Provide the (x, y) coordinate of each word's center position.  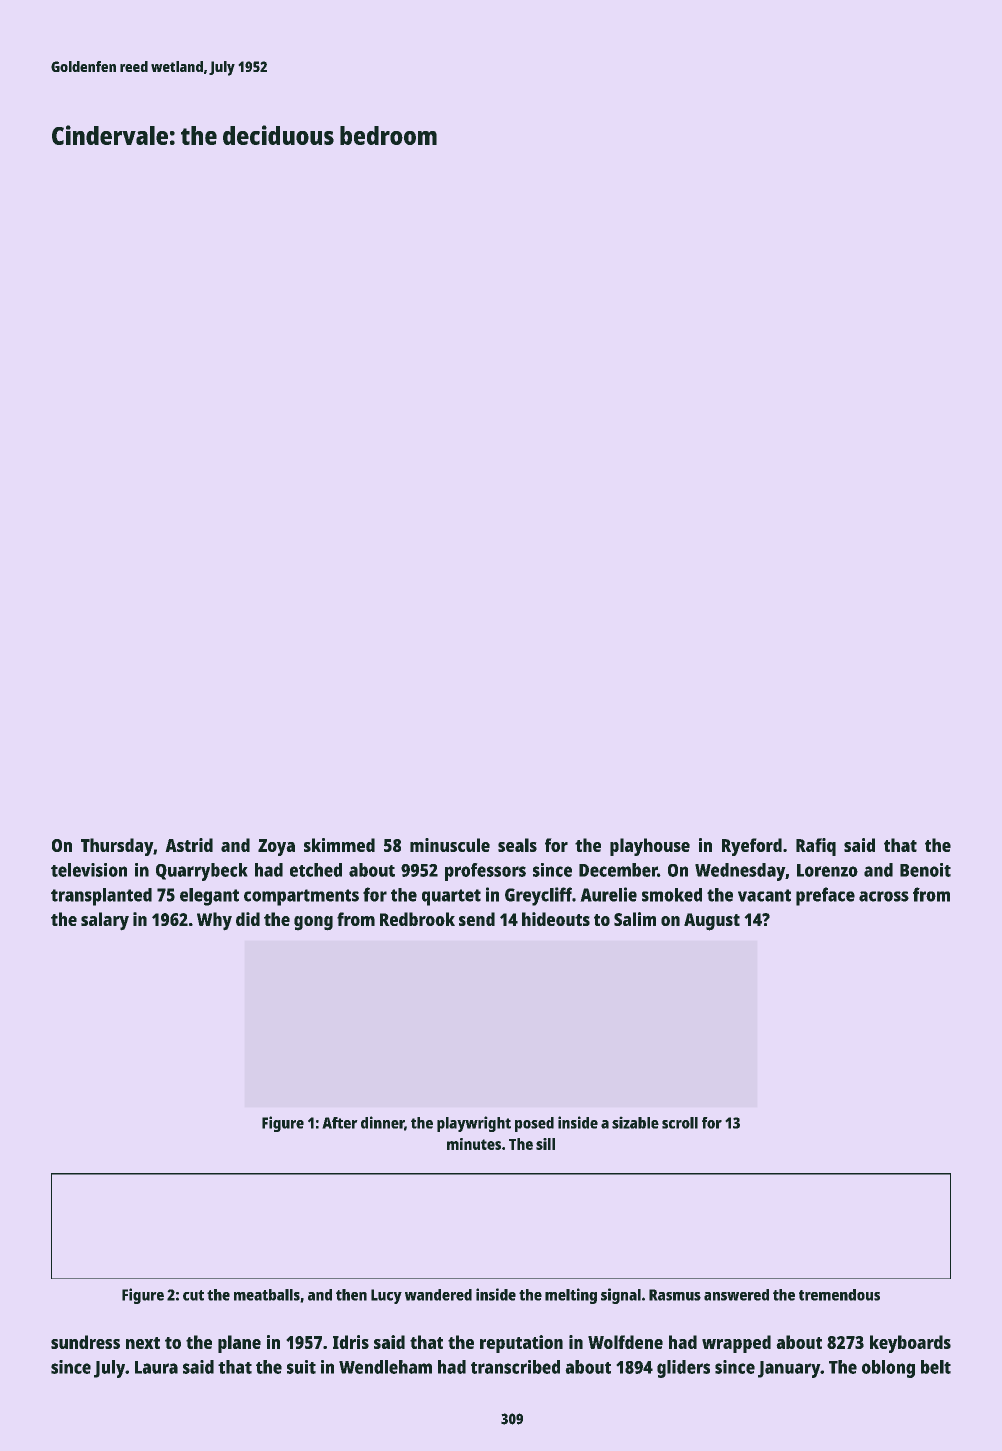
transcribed (515, 1367)
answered (736, 1295)
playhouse (650, 847)
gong (313, 923)
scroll (680, 1123)
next (143, 1343)
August (712, 922)
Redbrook (417, 919)
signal (621, 1296)
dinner (382, 1122)
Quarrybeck (202, 872)
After (340, 1123)
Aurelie (608, 894)
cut (193, 1295)
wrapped (736, 1344)
